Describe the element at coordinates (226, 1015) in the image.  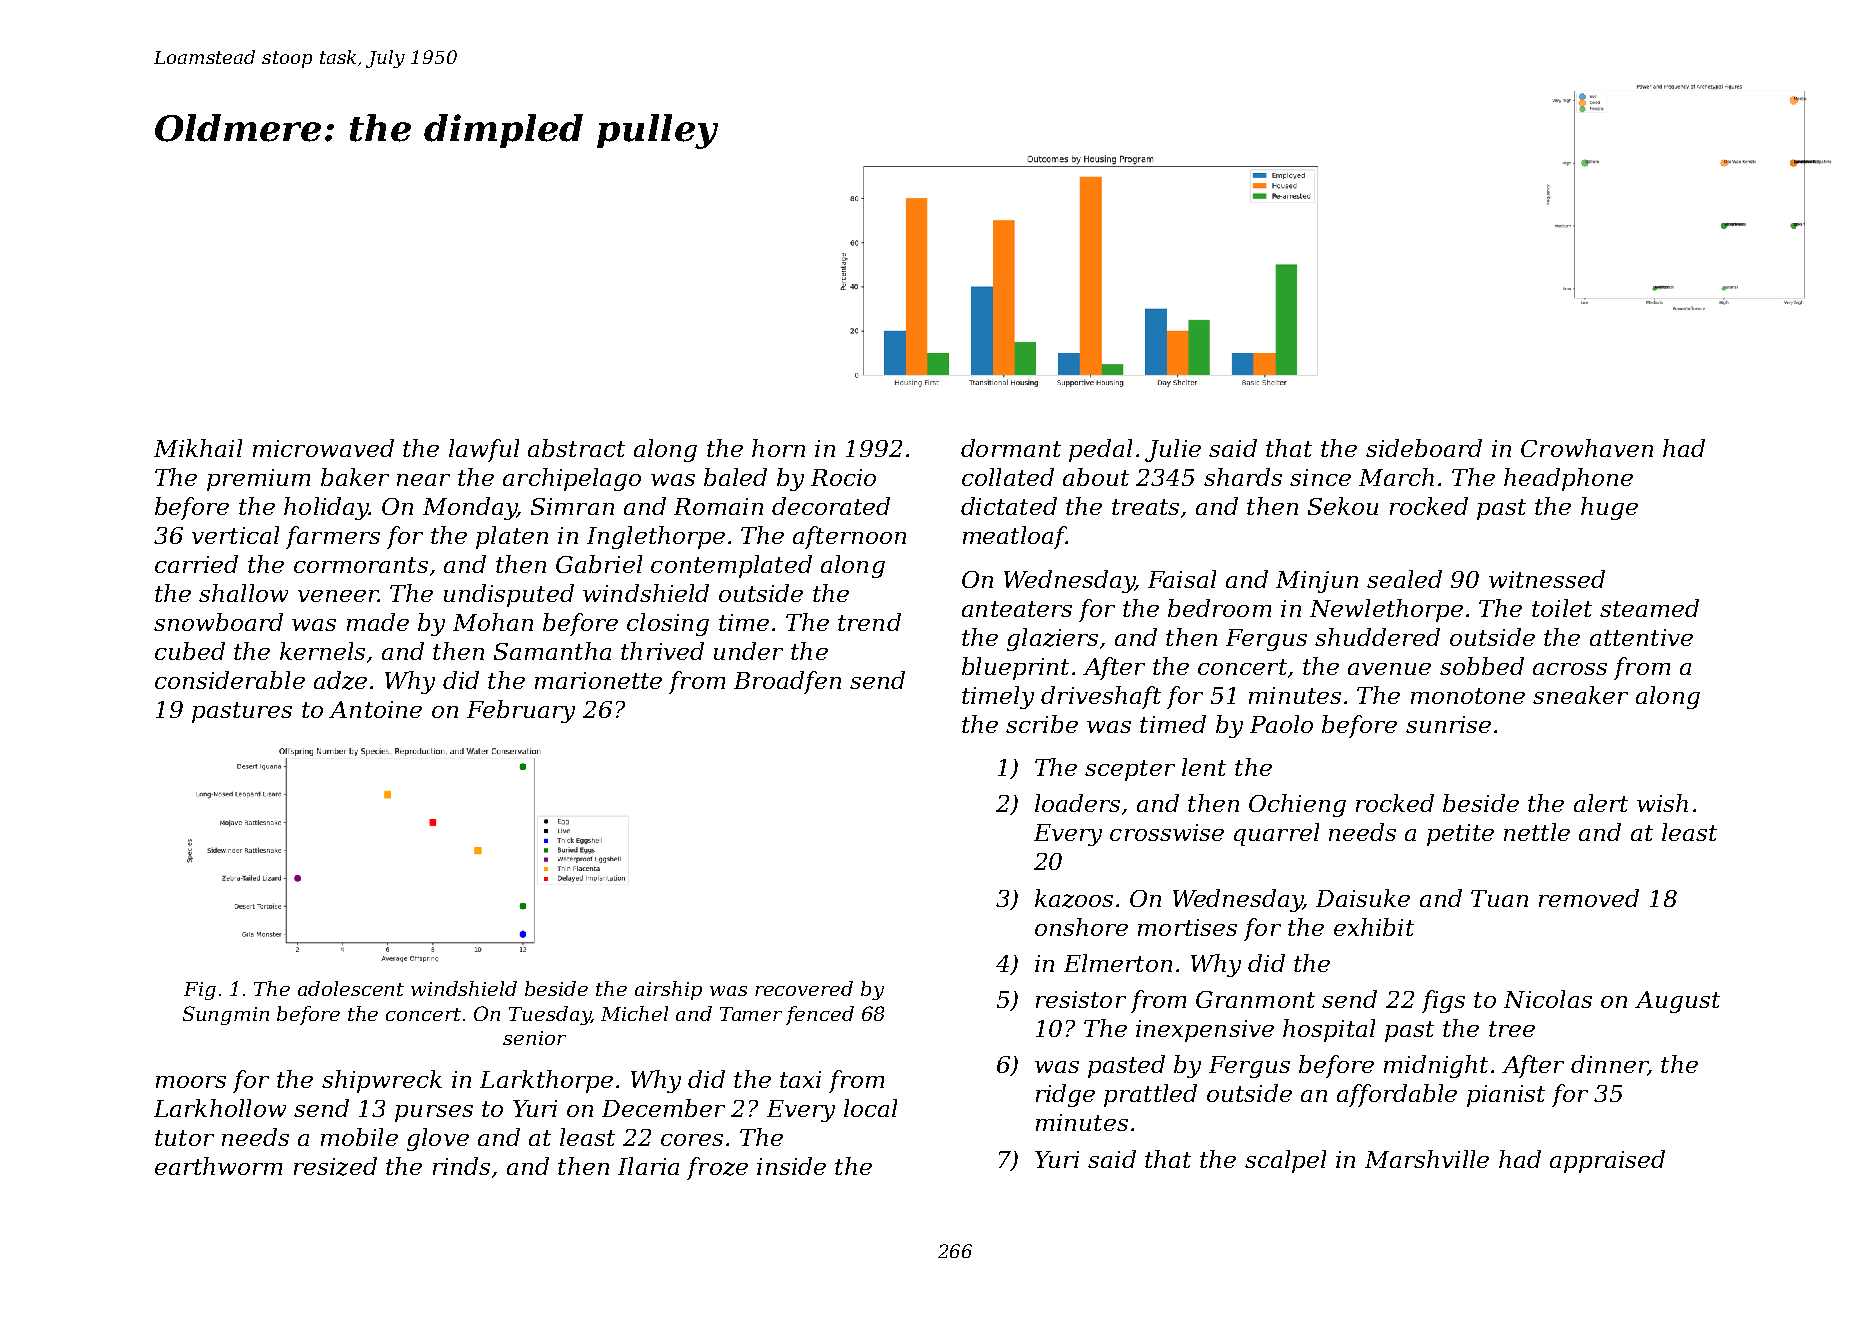
I see `Sungmin` at that location.
